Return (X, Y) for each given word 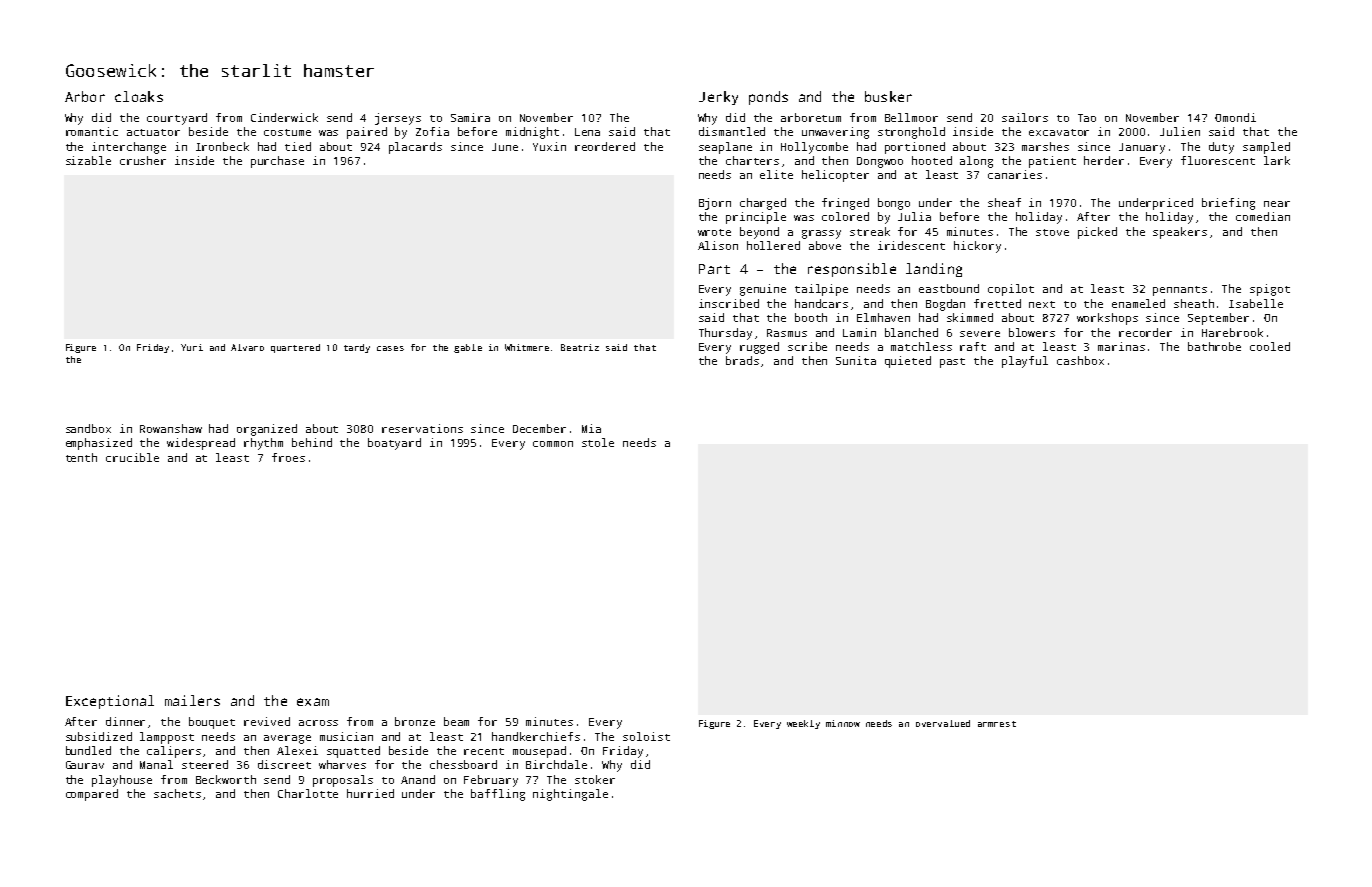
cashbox (1080, 360)
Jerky (718, 98)
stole (598, 442)
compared (92, 795)
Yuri (192, 347)
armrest (997, 724)
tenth (81, 457)
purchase (277, 162)
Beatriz (580, 347)
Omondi (1235, 117)
